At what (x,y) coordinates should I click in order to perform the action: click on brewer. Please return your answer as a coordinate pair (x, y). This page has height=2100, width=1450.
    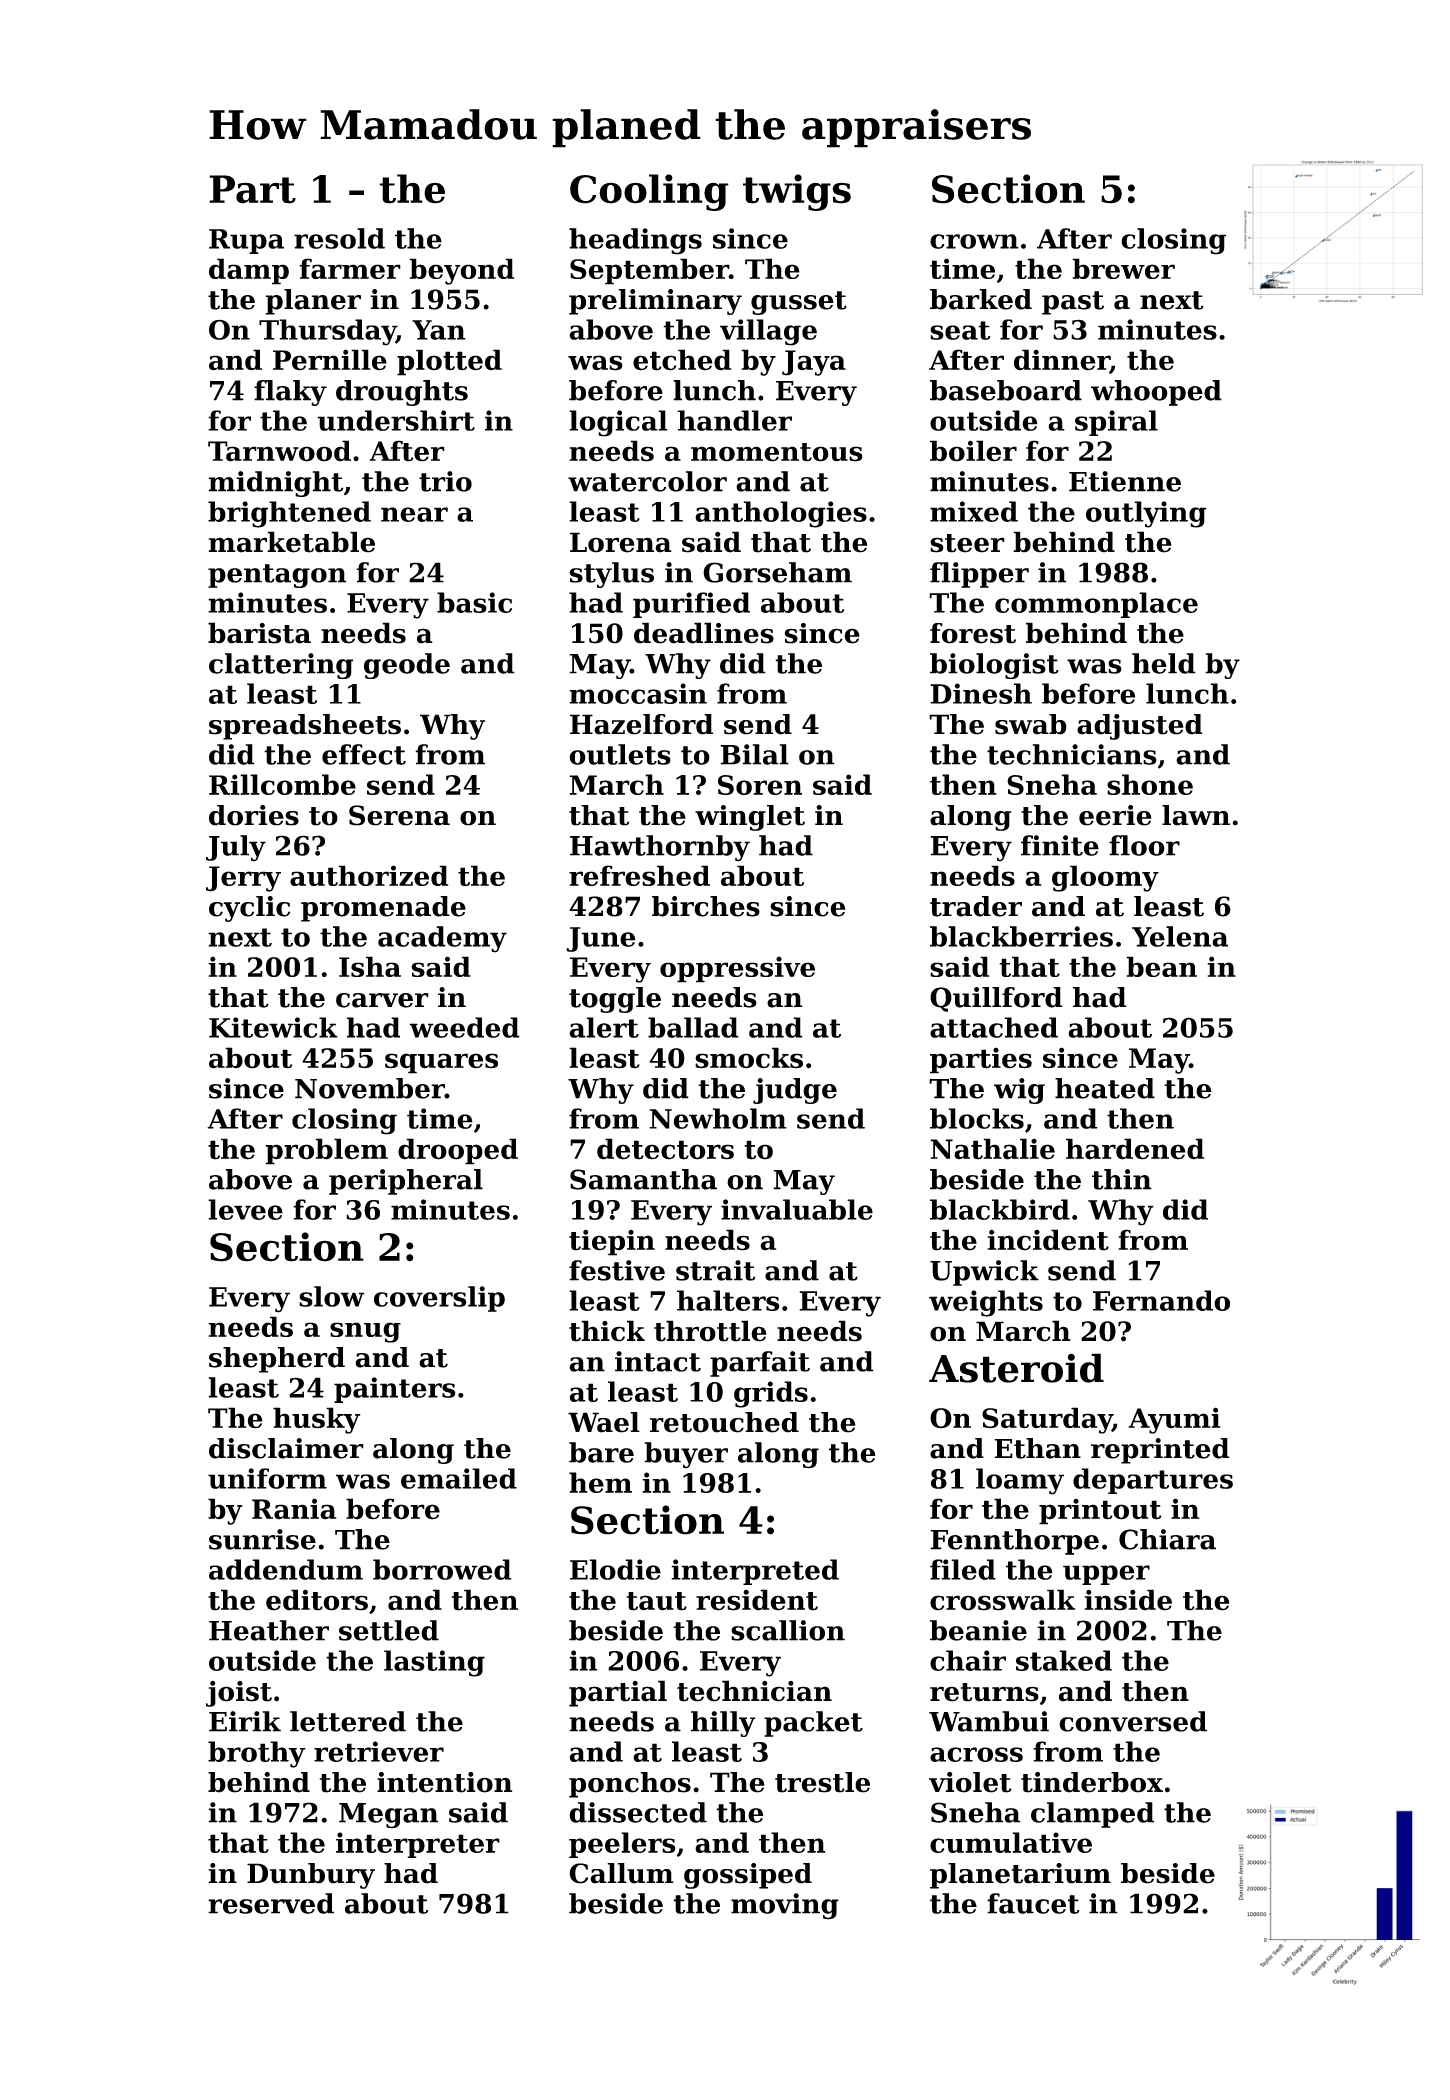
    Looking at the image, I should click on (1123, 268).
